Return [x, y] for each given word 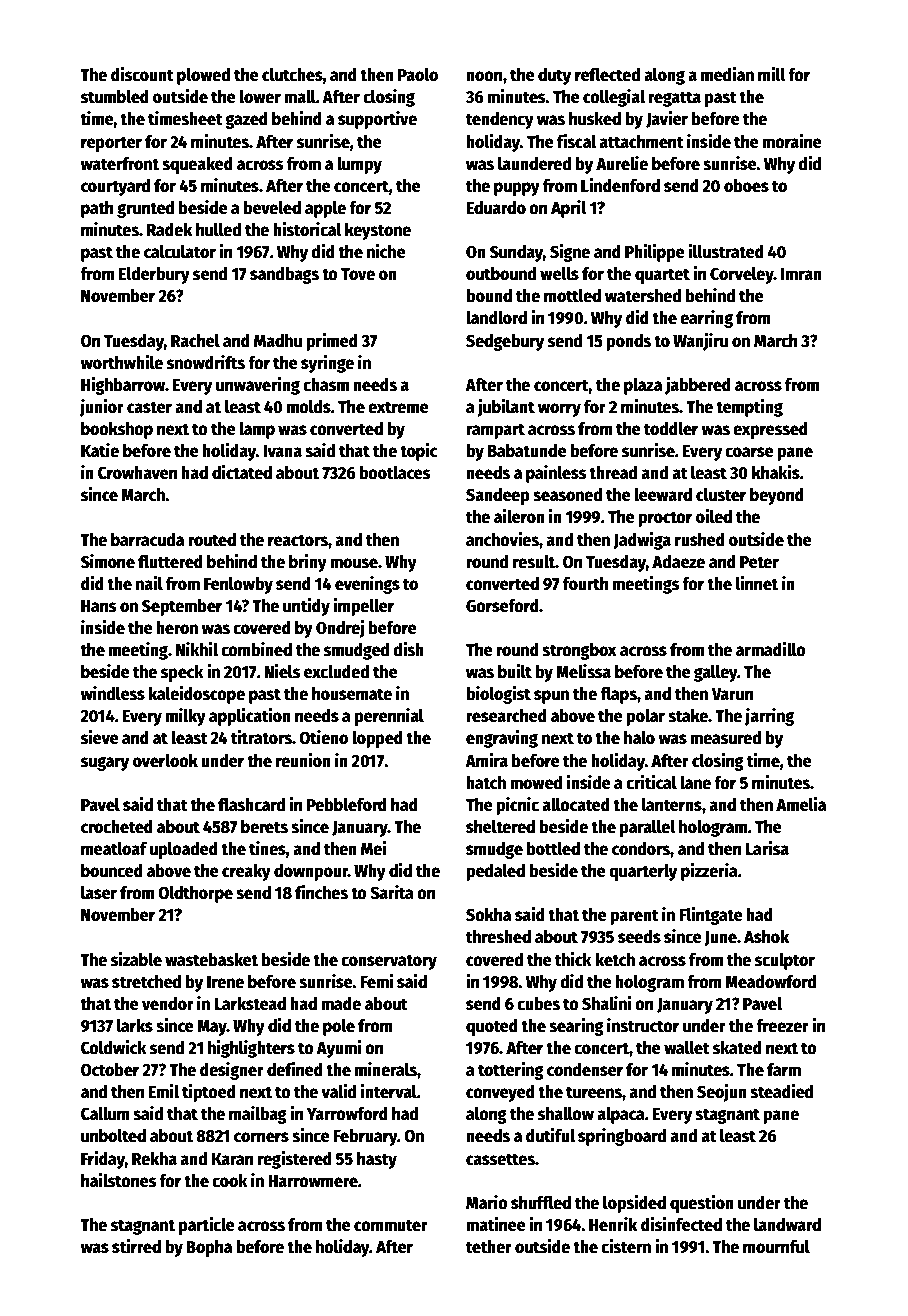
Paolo [418, 75]
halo [639, 738]
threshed [498, 937]
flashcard [251, 805]
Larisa [767, 848]
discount [142, 74]
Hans [98, 606]
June [721, 938]
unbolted [113, 1136]
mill [772, 74]
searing [576, 1027]
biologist [498, 695]
